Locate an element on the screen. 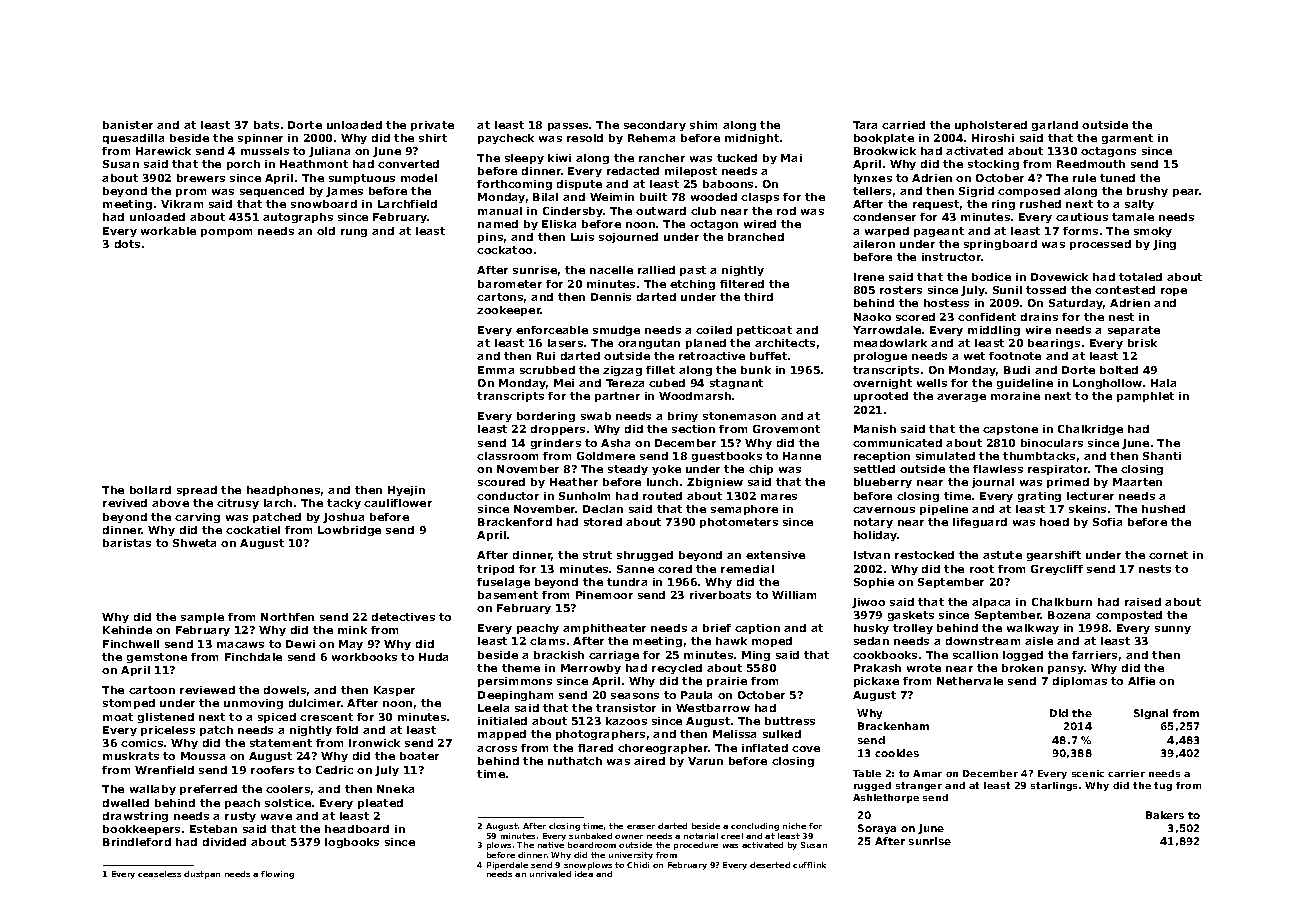 Image resolution: width=1308 pixels, height=924 pixels. dots is located at coordinates (127, 244).
